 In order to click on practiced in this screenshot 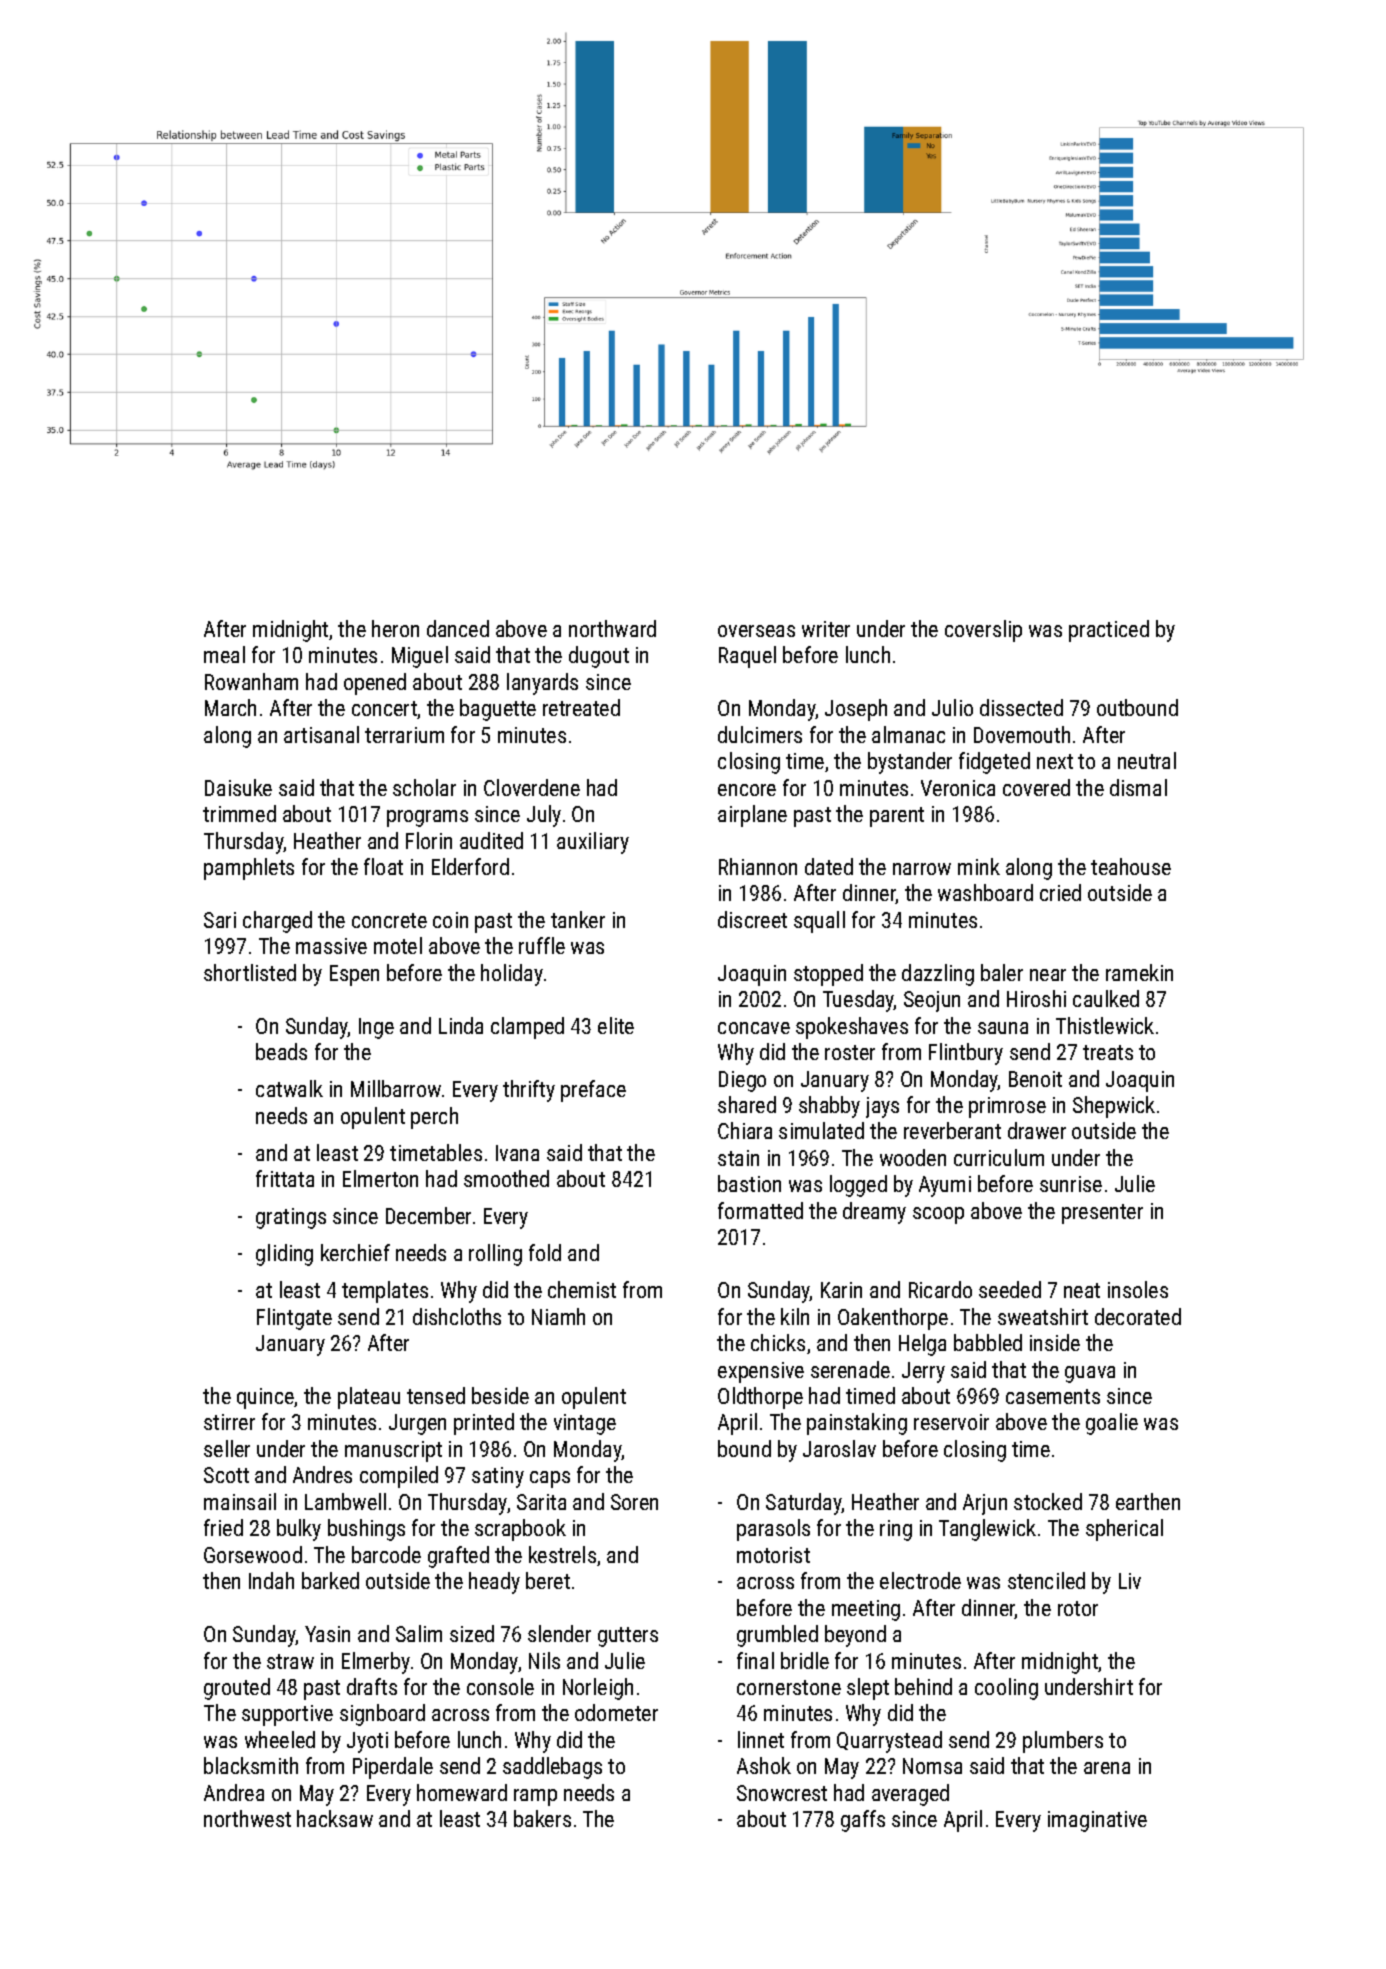, I will do `click(1109, 631)`.
